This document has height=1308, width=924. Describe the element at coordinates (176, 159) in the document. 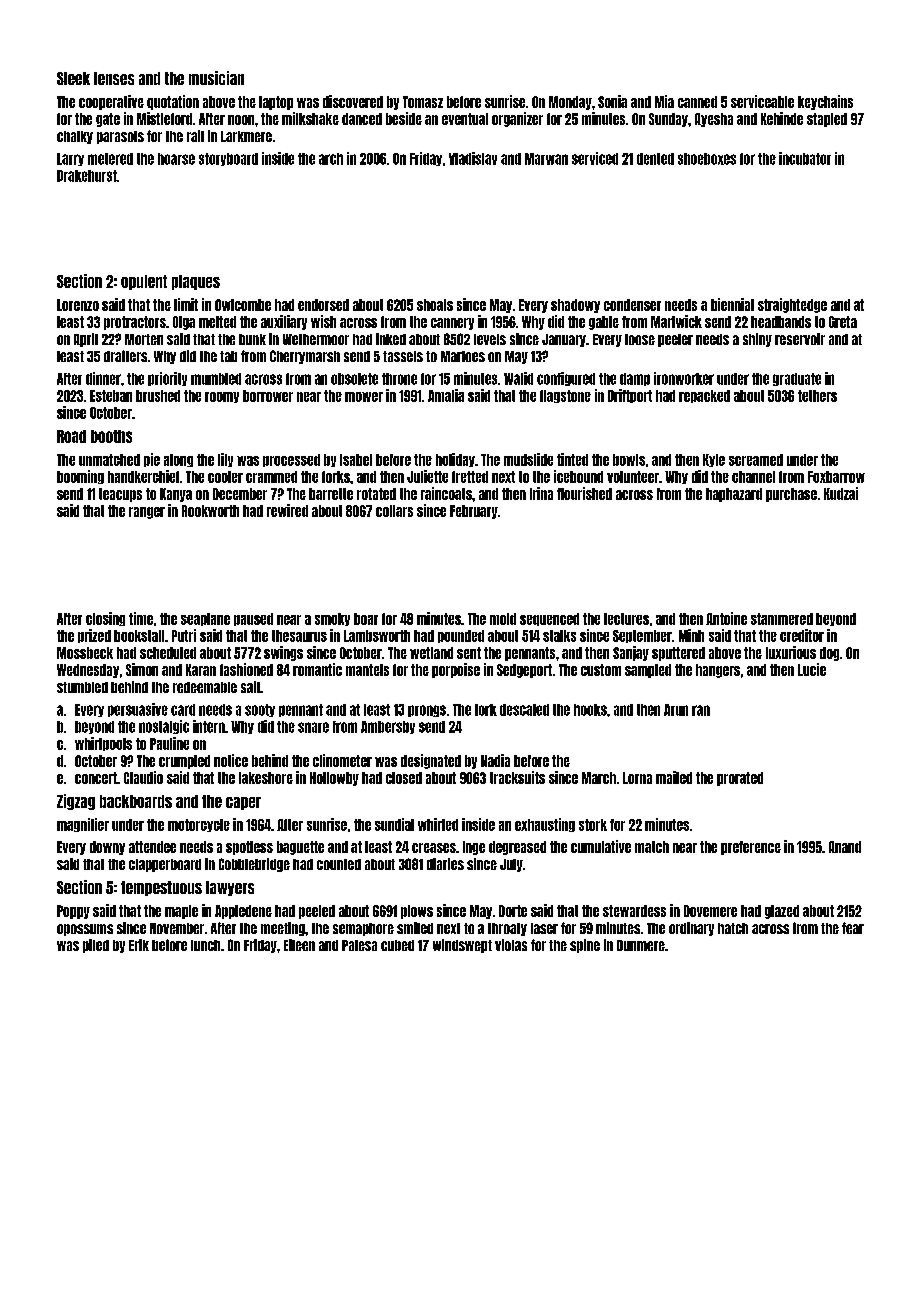

I see `hoarse` at that location.
